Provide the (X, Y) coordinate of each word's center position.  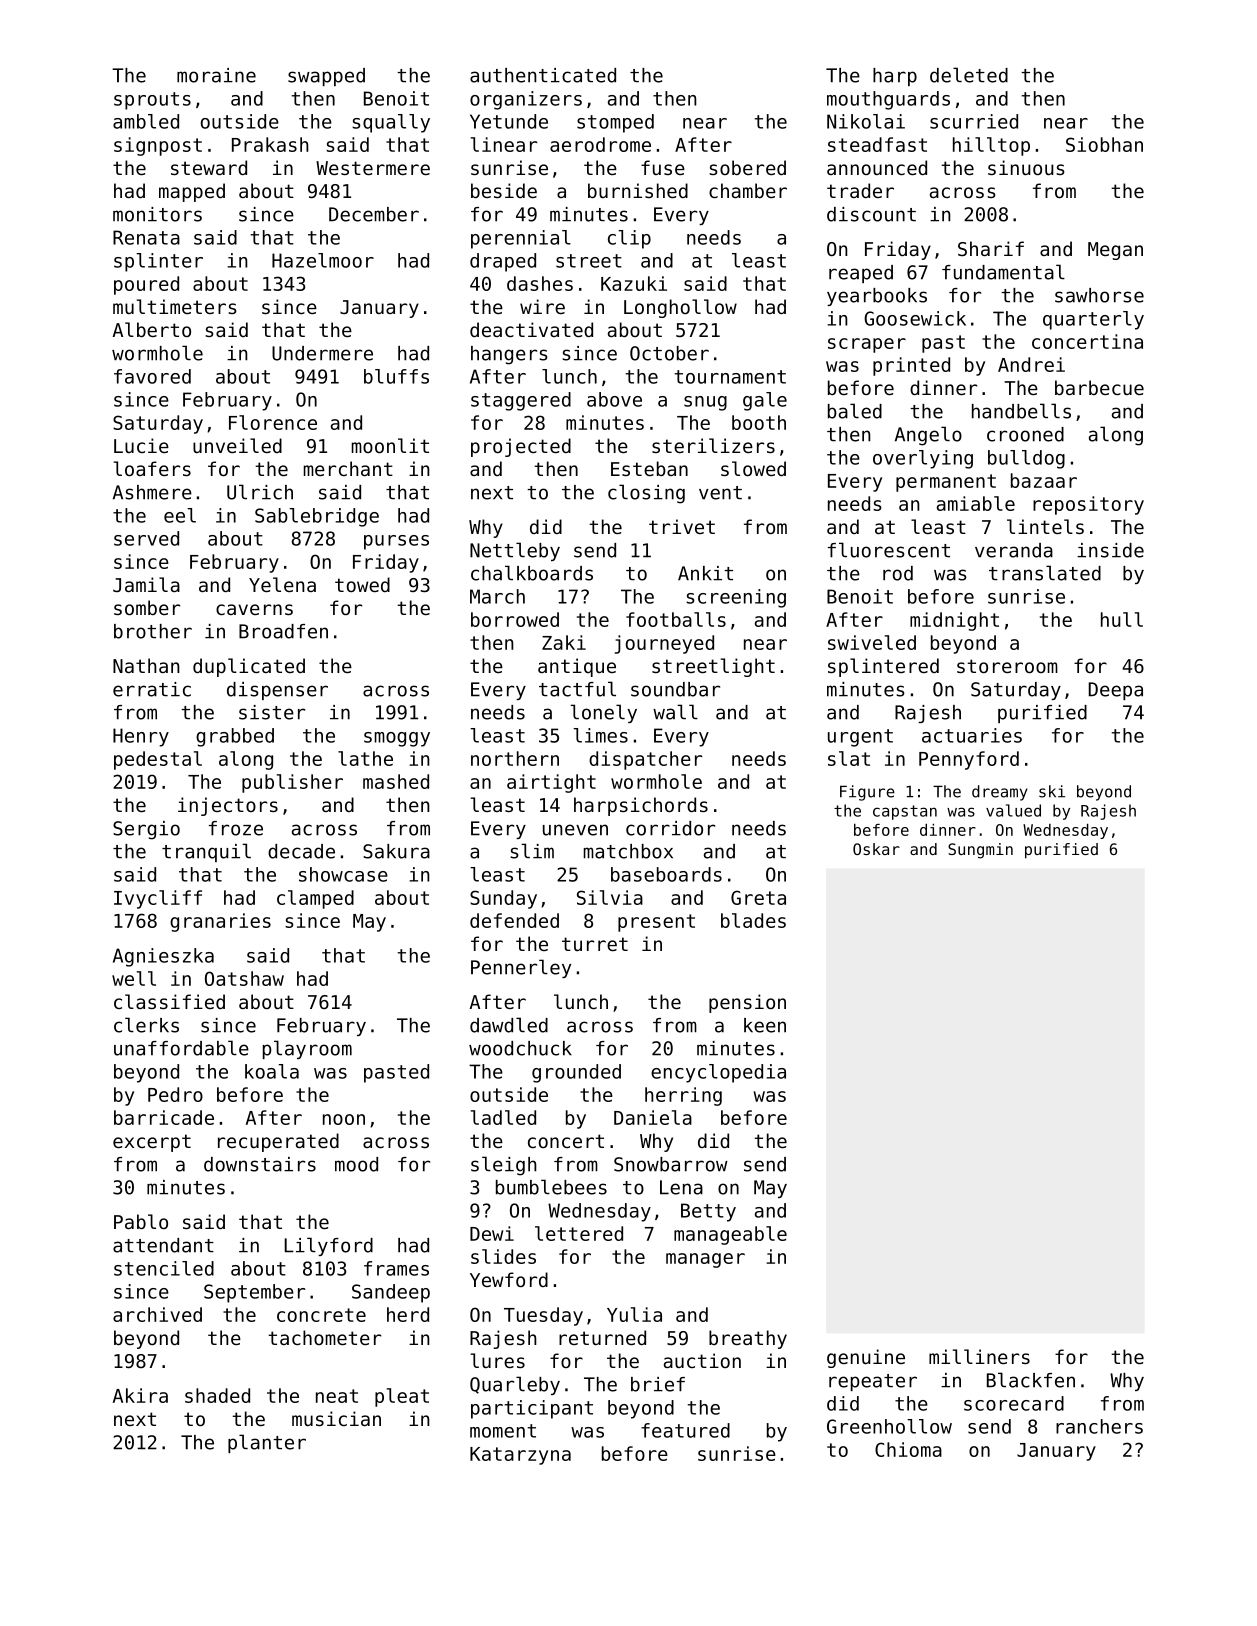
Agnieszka (163, 957)
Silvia (610, 897)
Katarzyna (520, 1456)
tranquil (206, 852)
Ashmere (152, 492)
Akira (140, 1395)
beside (504, 190)
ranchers (1099, 1426)
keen (765, 1025)
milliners (979, 1356)
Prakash (270, 144)
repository (1088, 505)
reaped (861, 274)
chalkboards (532, 573)
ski (1052, 791)
